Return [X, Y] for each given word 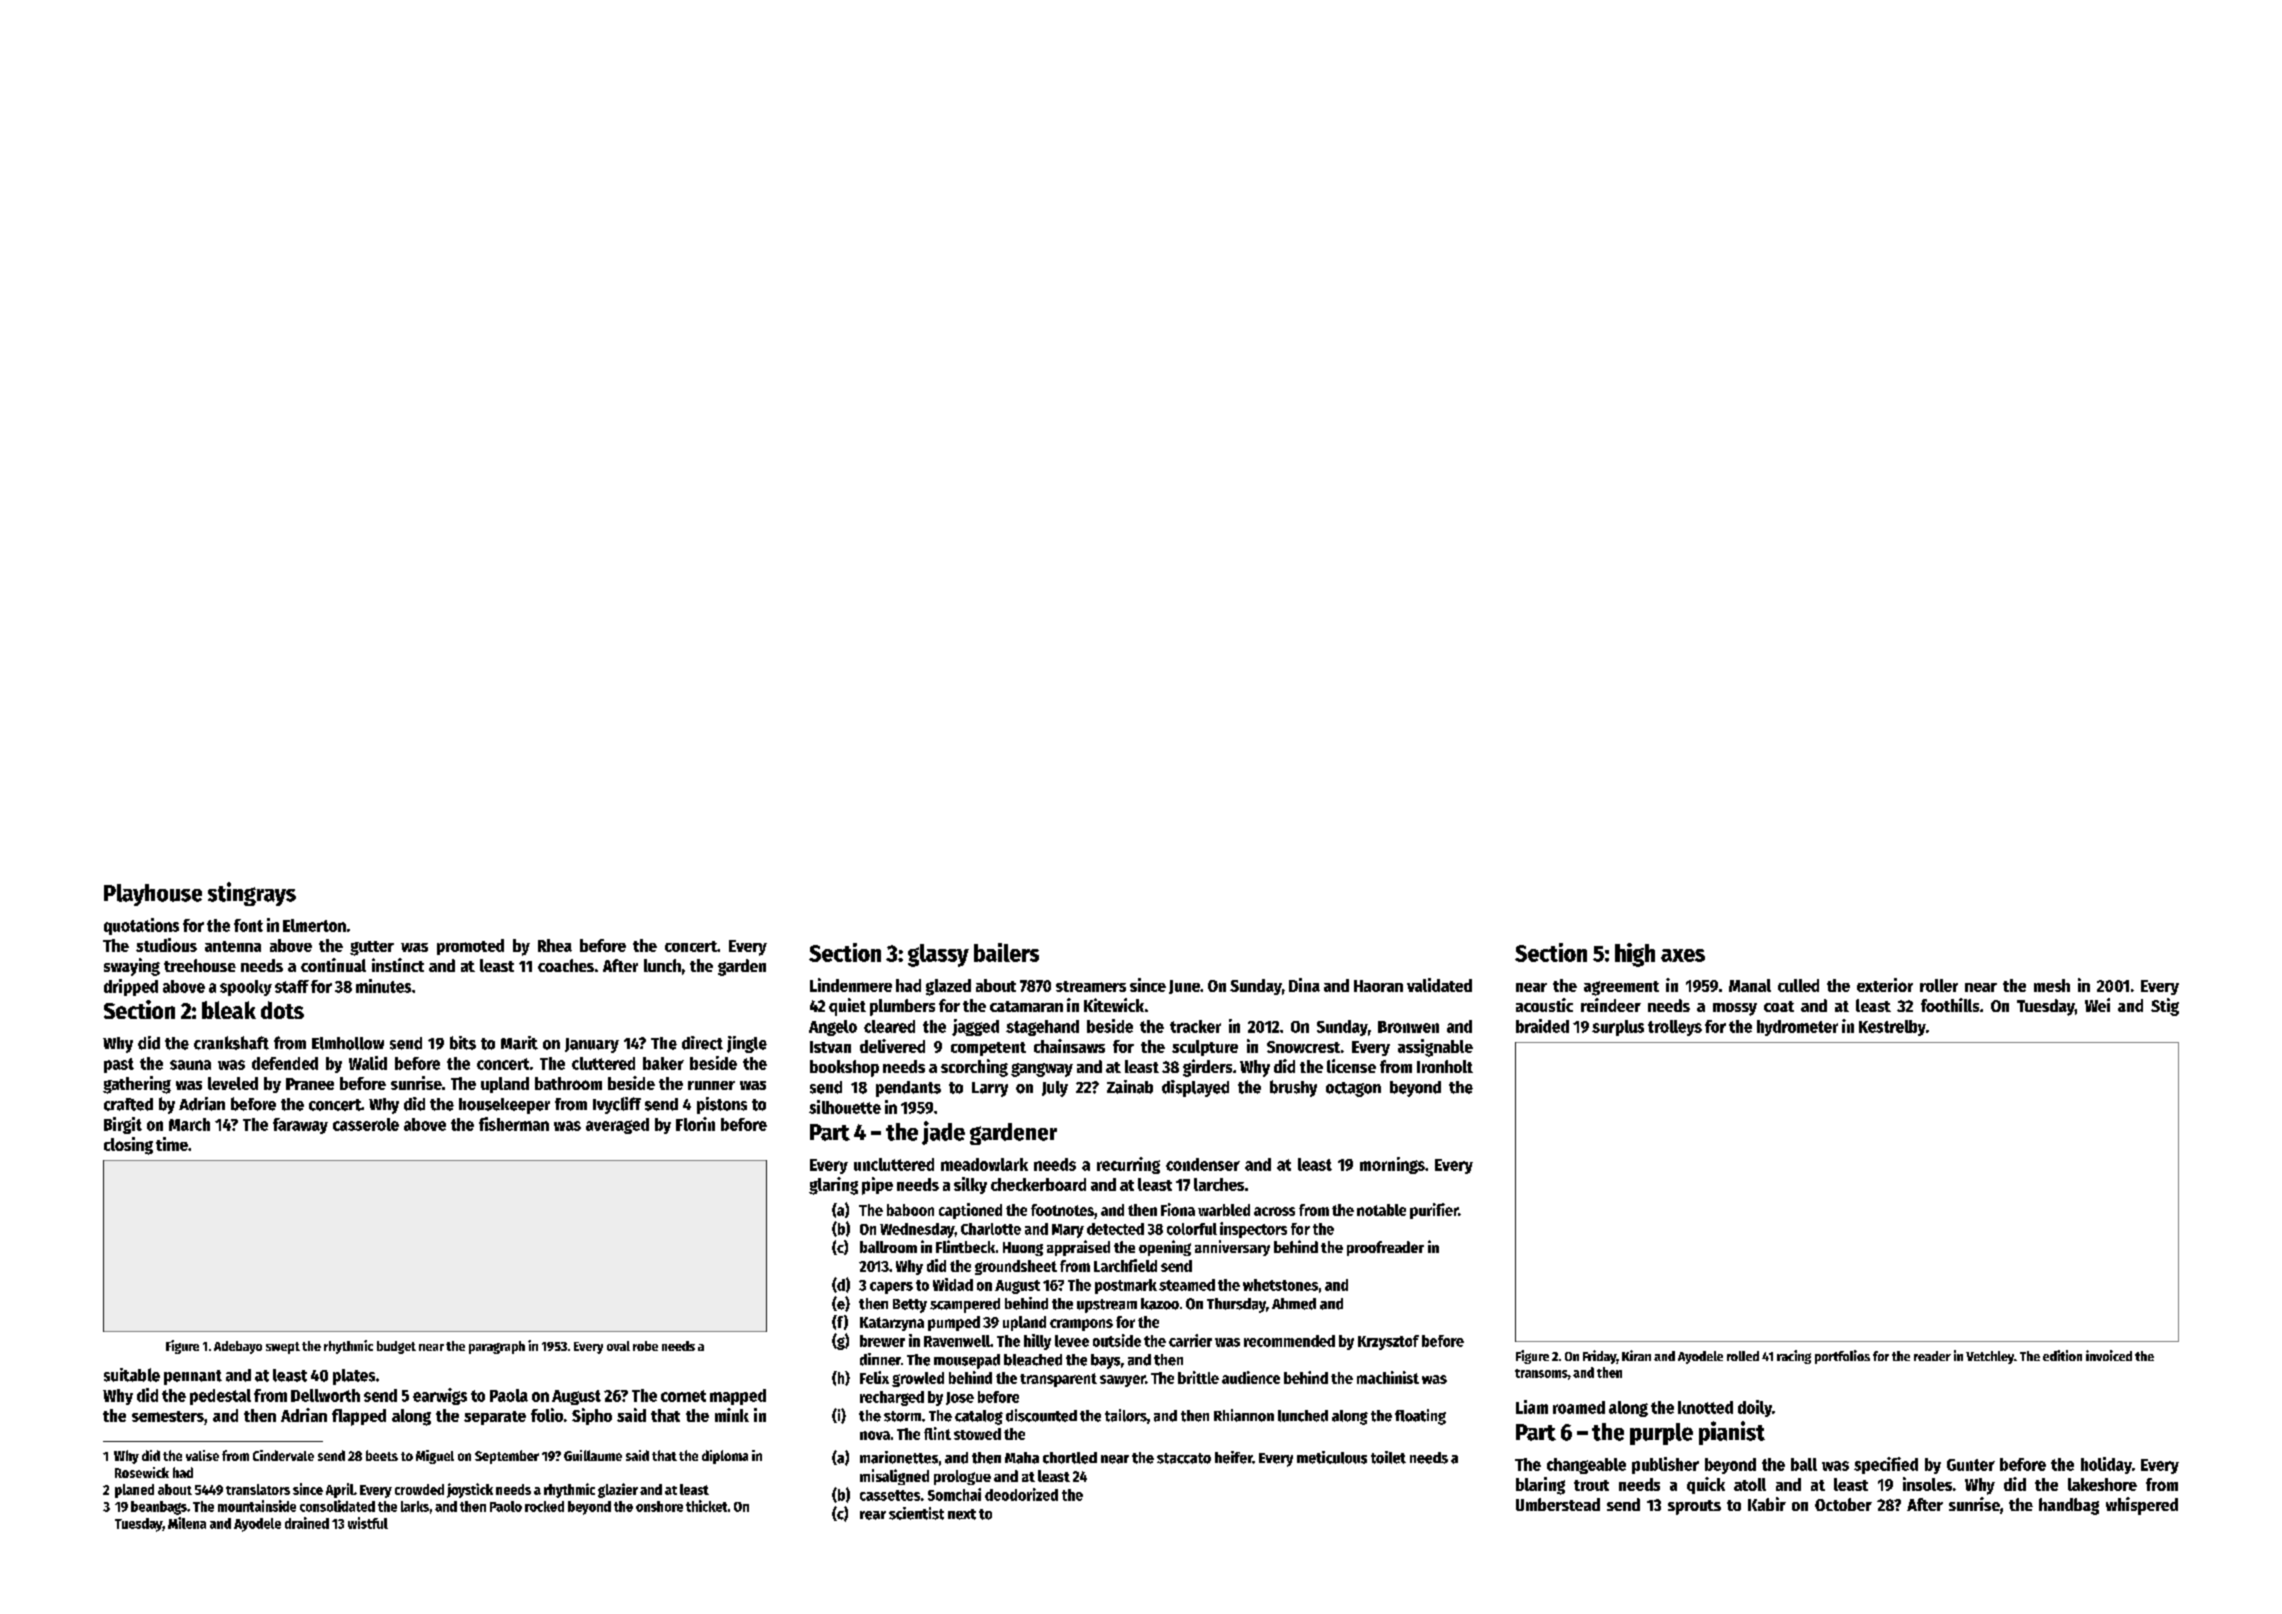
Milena [187, 1523]
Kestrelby [1892, 1028]
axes [1683, 955]
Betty [910, 1306]
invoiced [2109, 1355]
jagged [975, 1027]
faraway [300, 1126]
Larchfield [1125, 1265]
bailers [1006, 952]
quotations [141, 926]
